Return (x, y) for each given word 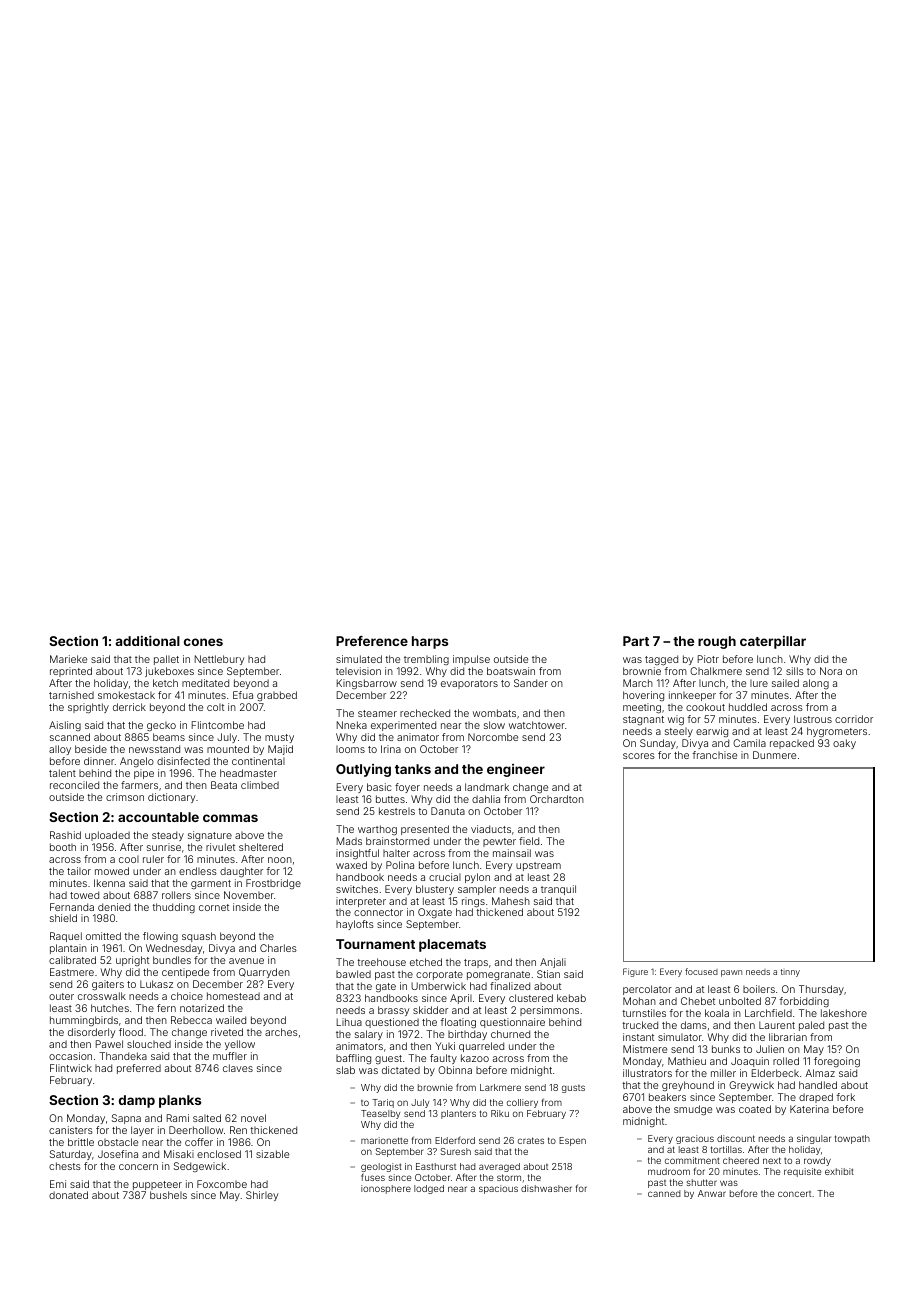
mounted (228, 749)
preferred (139, 1069)
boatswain (511, 671)
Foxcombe (222, 1184)
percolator (647, 990)
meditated (205, 683)
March (638, 683)
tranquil (558, 890)
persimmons (549, 1011)
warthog (377, 830)
